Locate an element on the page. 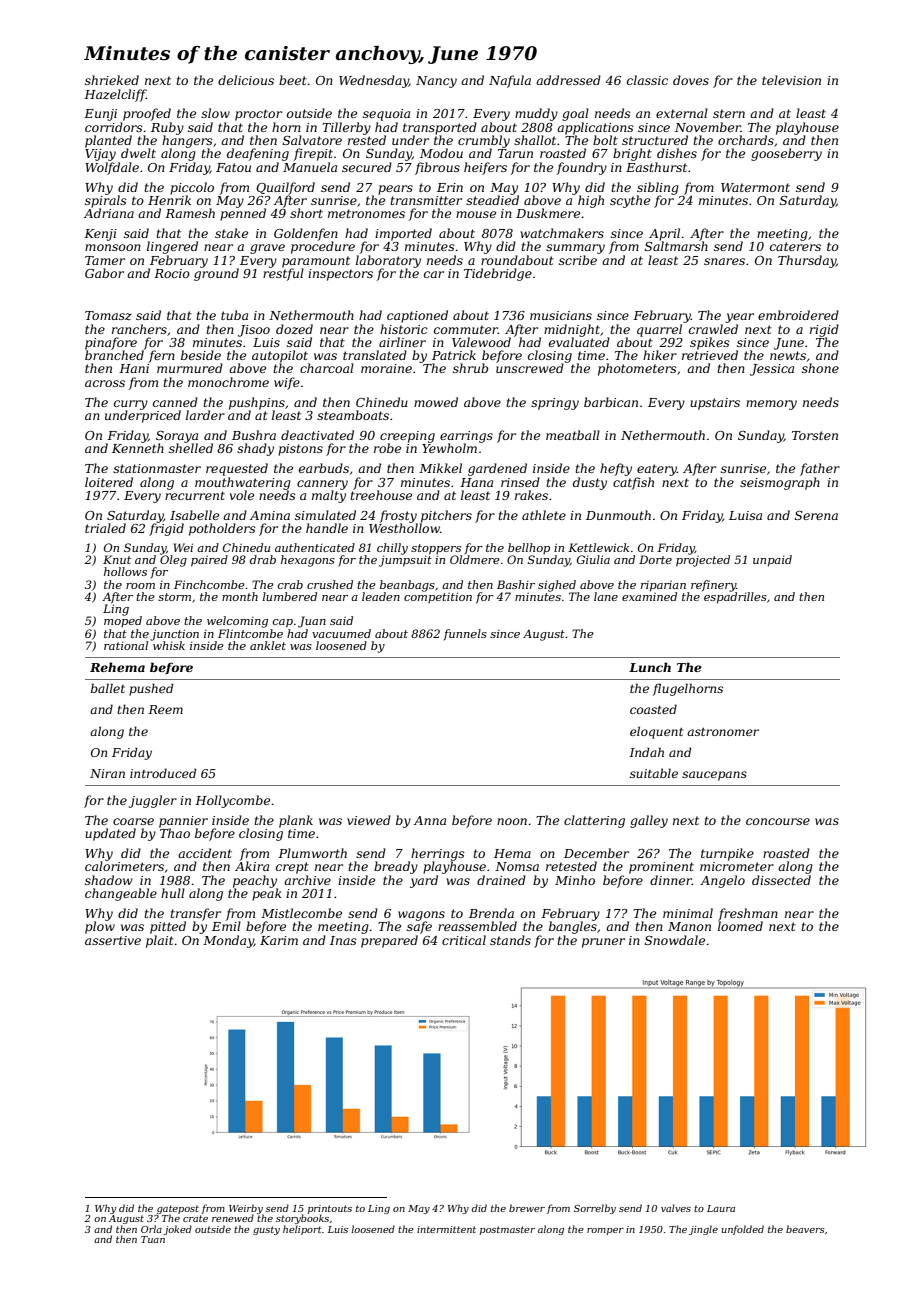  Duskmere is located at coordinates (548, 213).
